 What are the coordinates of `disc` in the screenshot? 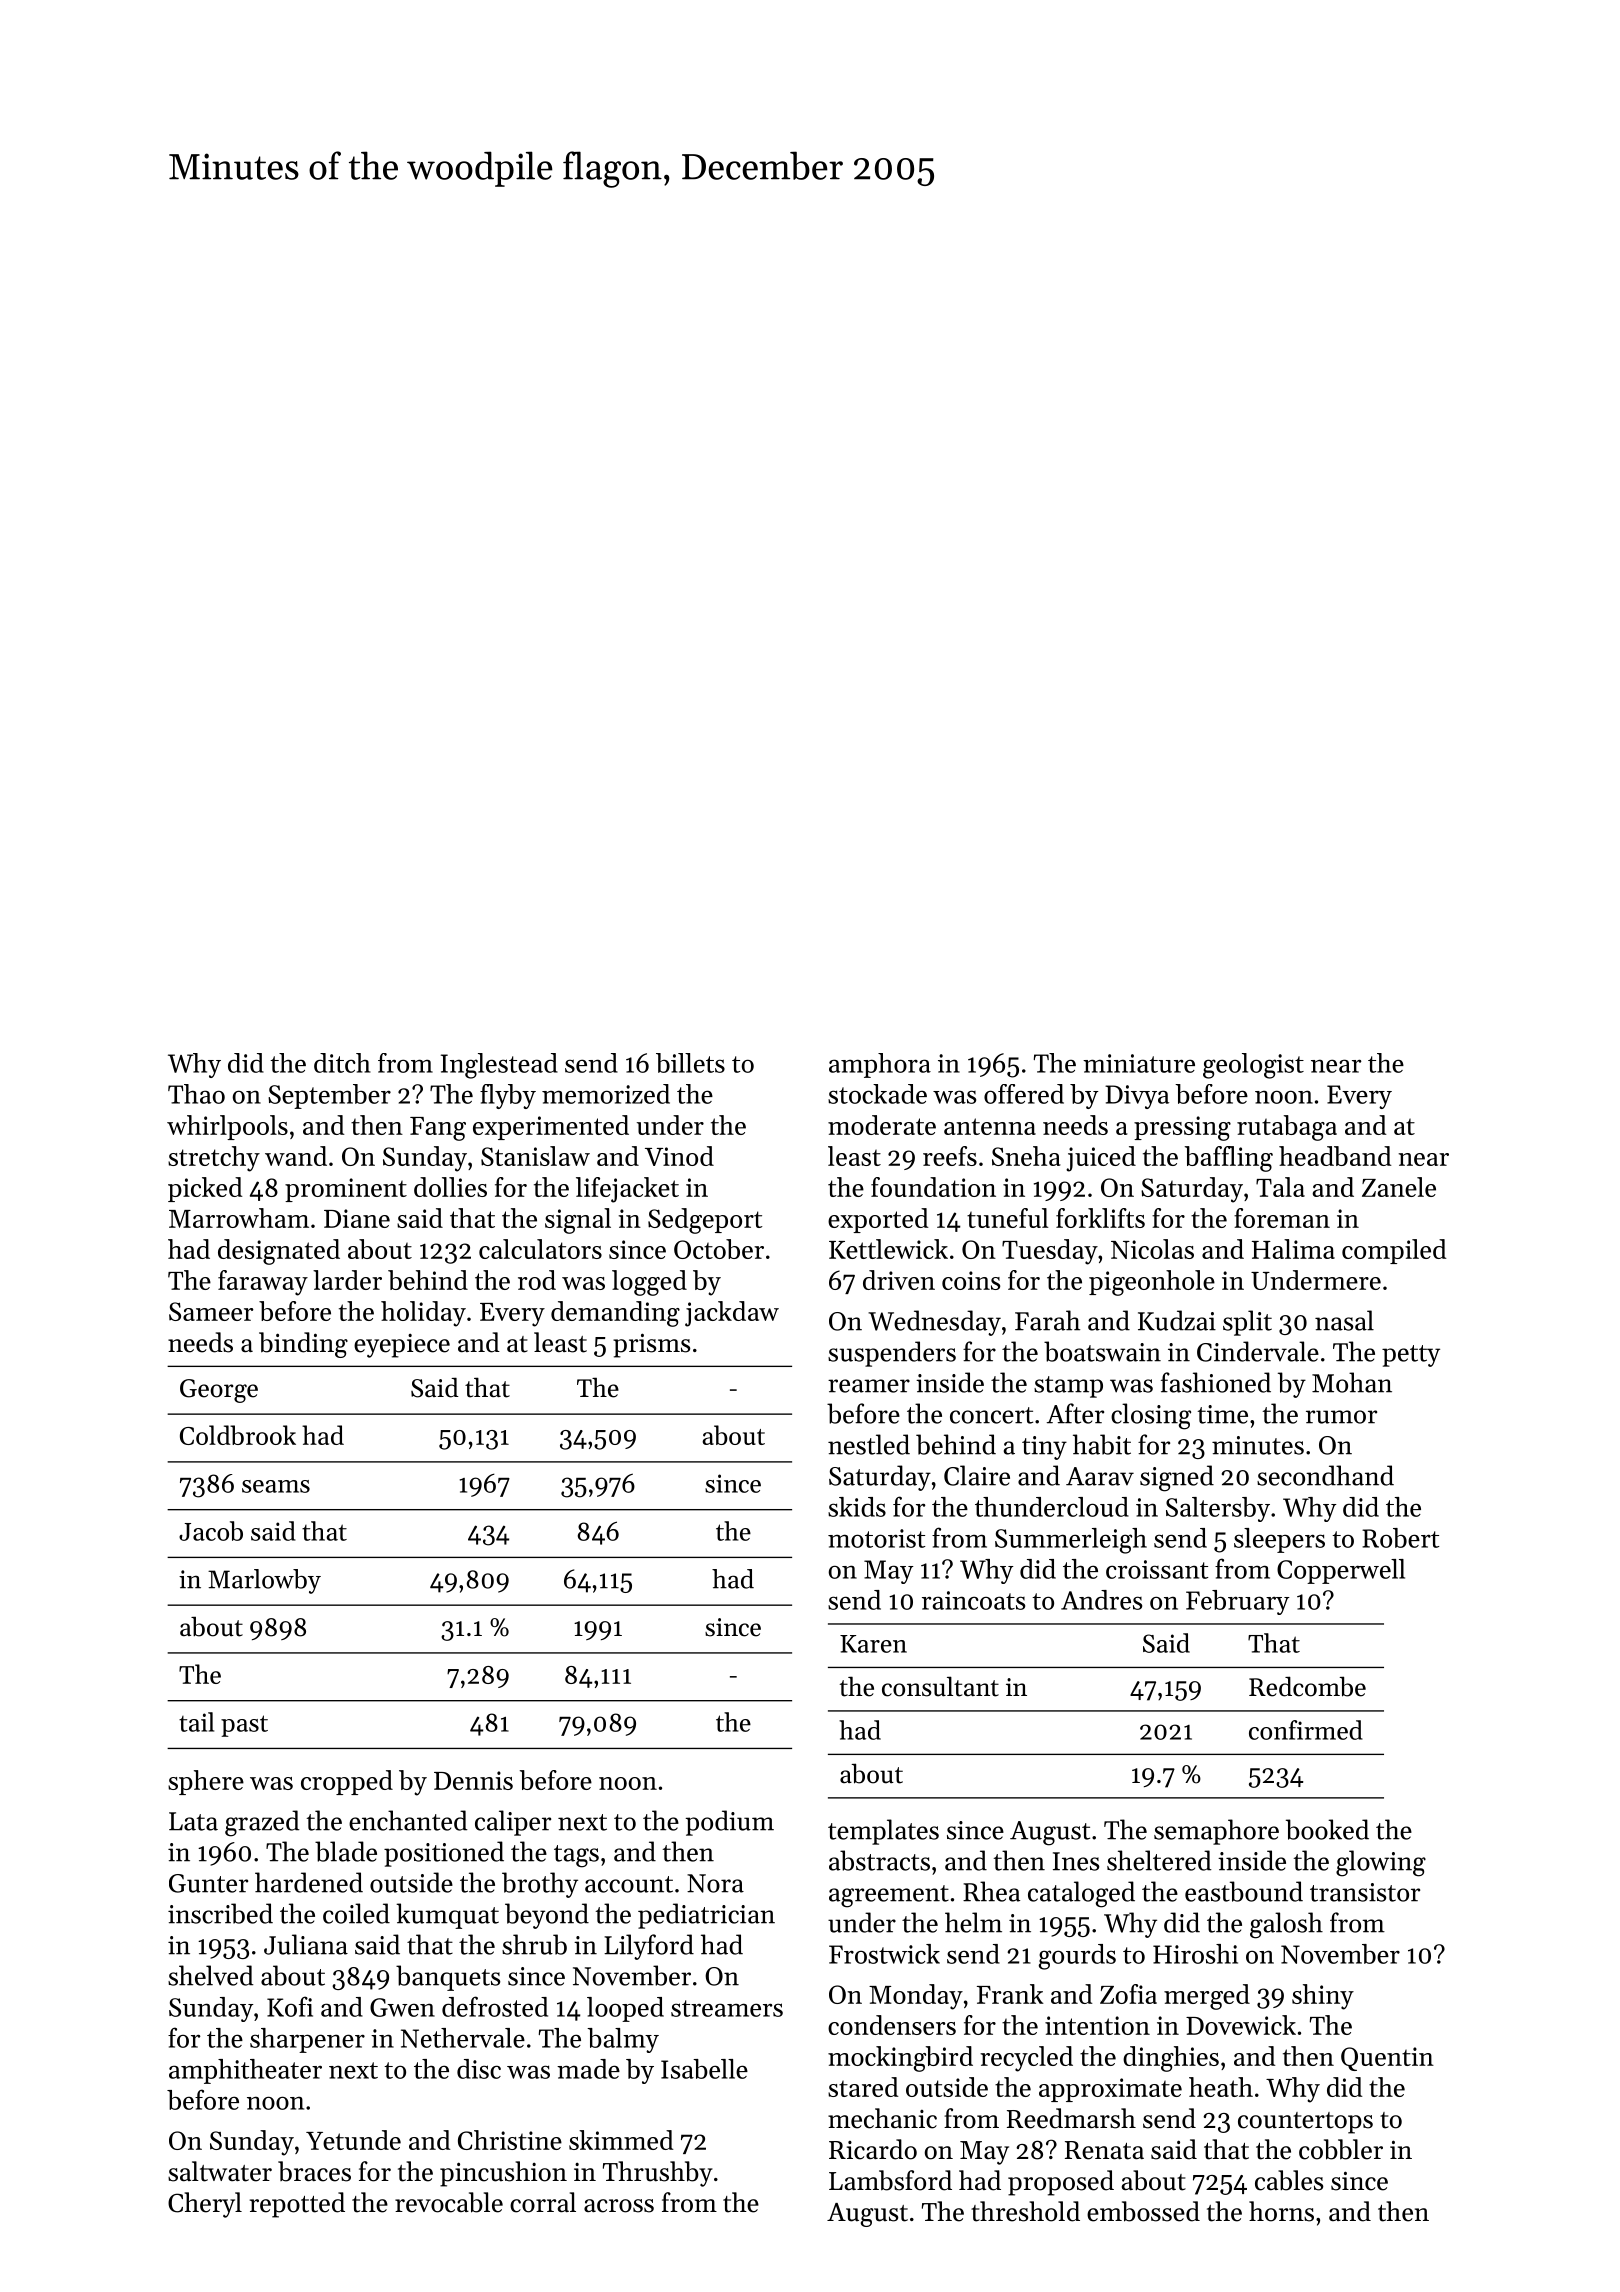 It's located at (479, 2069).
